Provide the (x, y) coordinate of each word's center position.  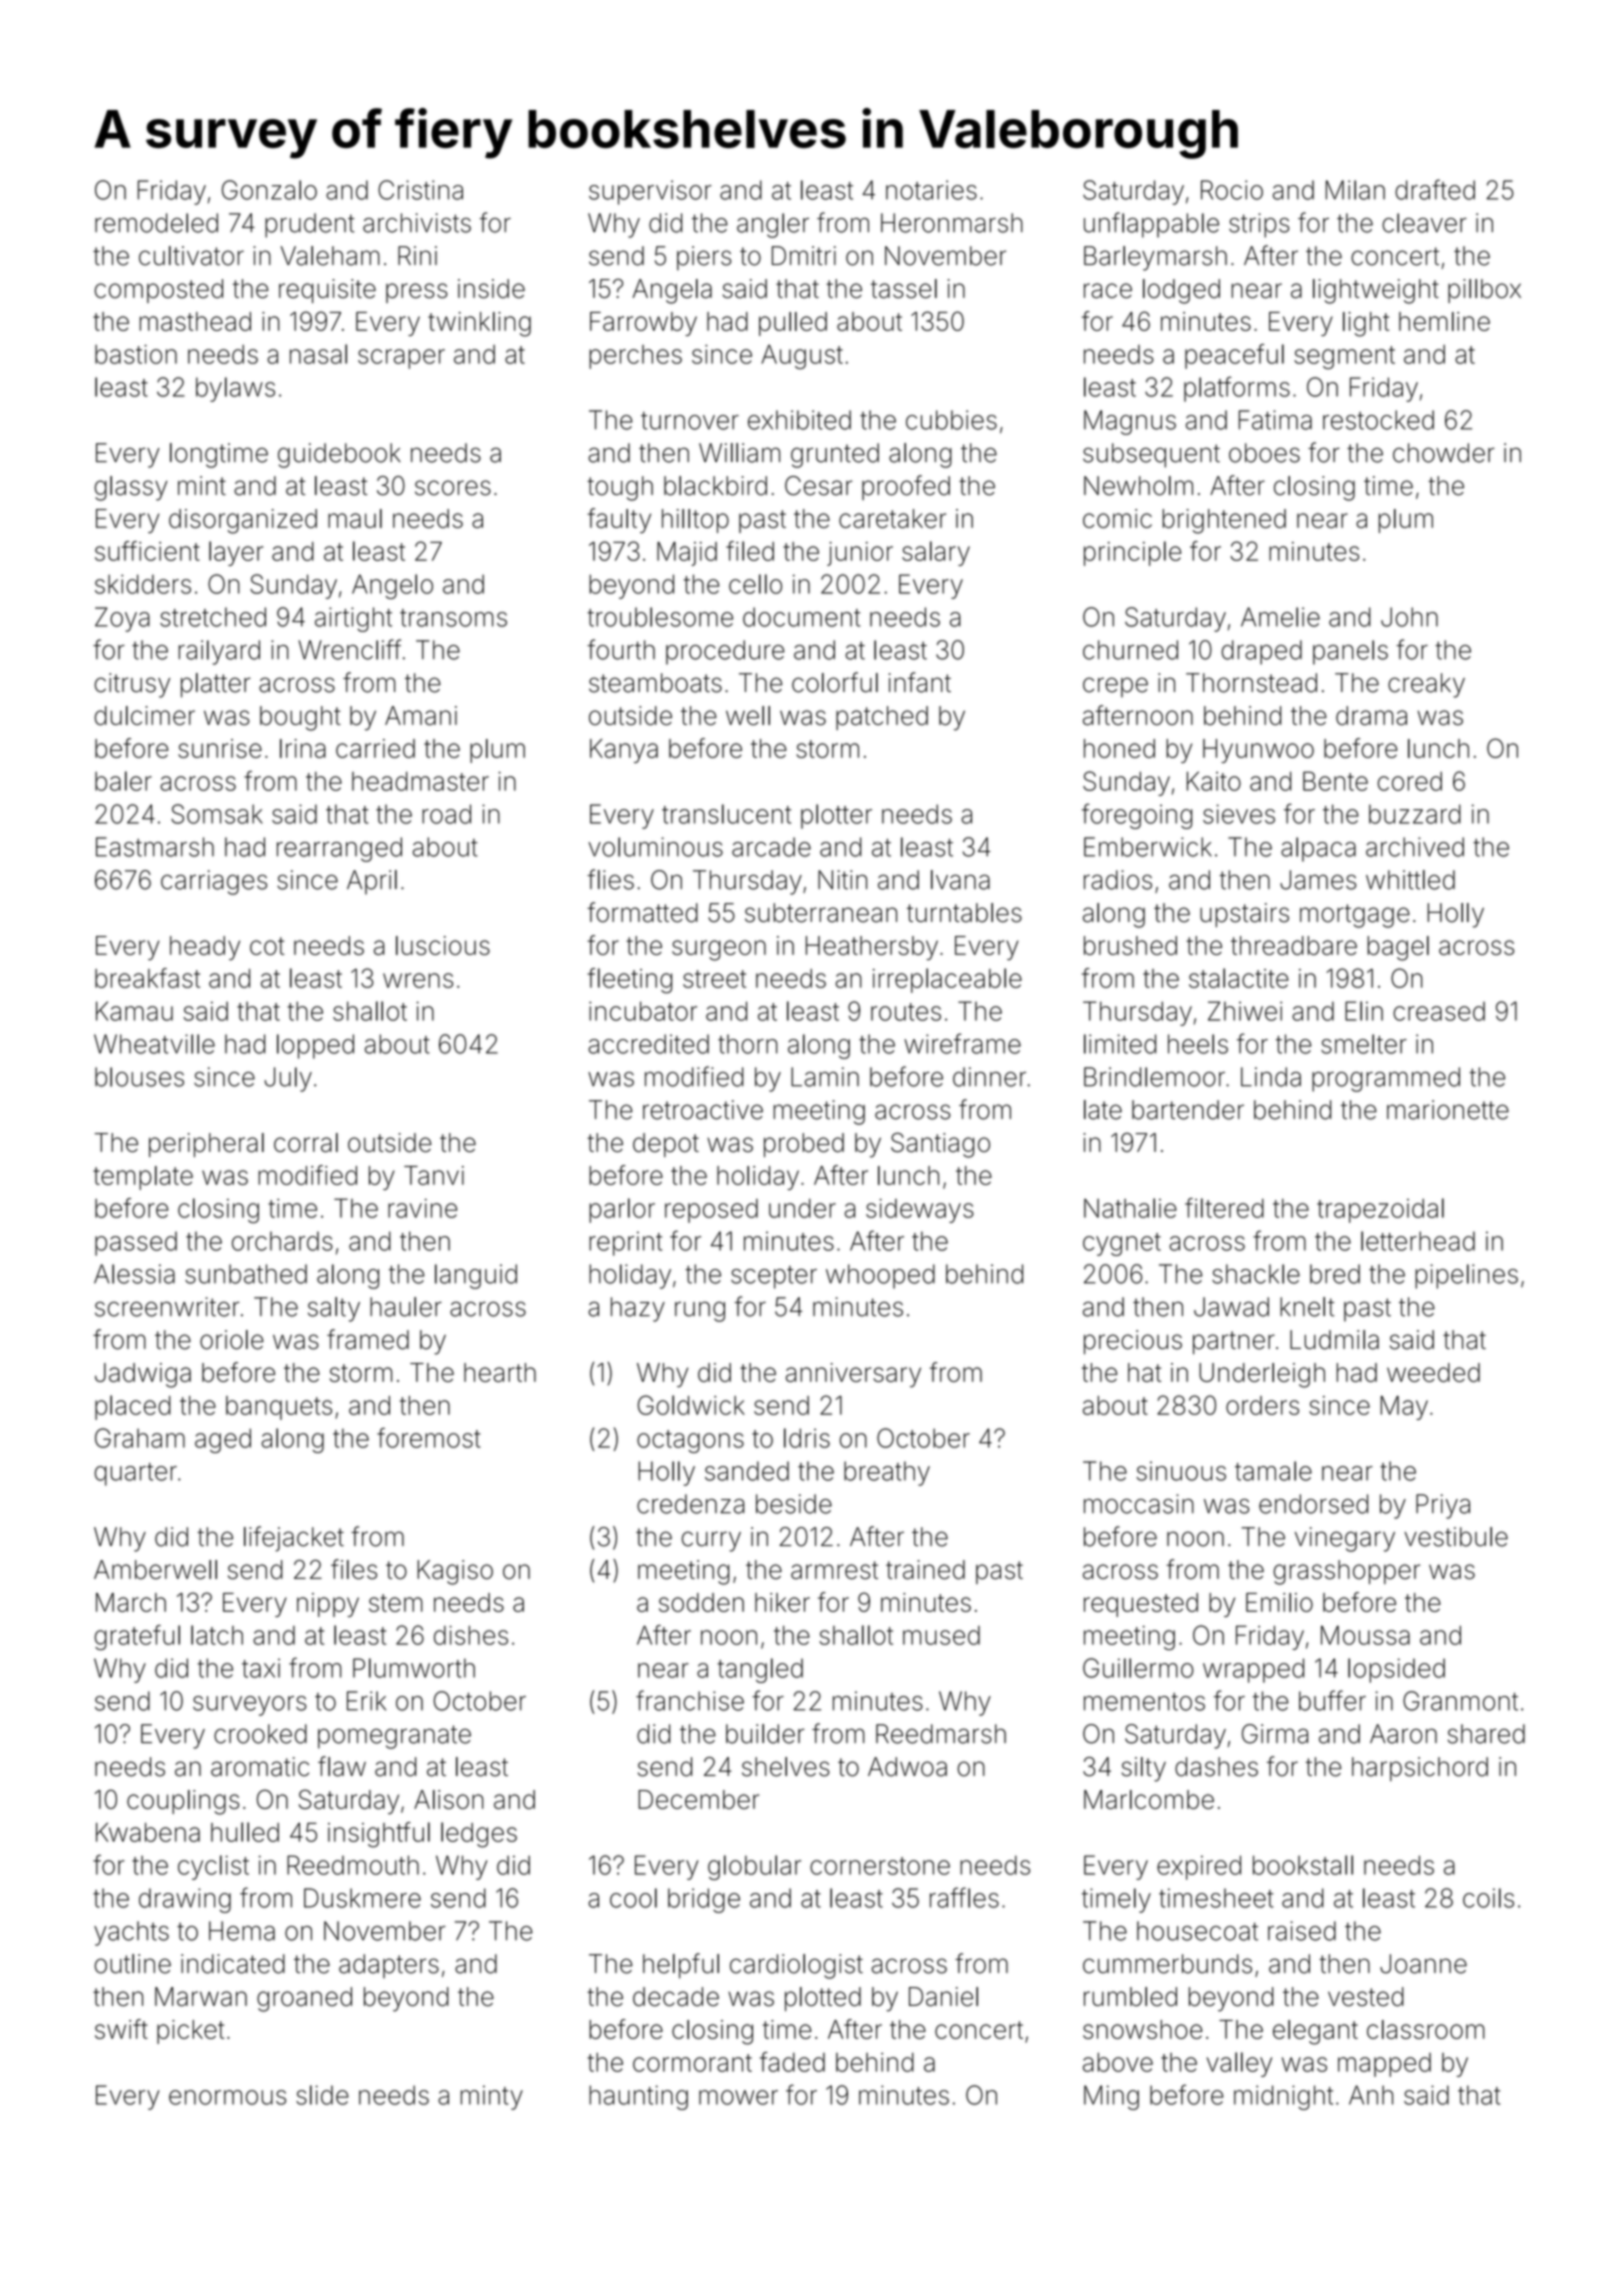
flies (610, 879)
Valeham (330, 256)
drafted (1435, 189)
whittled (1410, 880)
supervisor (650, 192)
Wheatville (154, 1044)
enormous (227, 2097)
